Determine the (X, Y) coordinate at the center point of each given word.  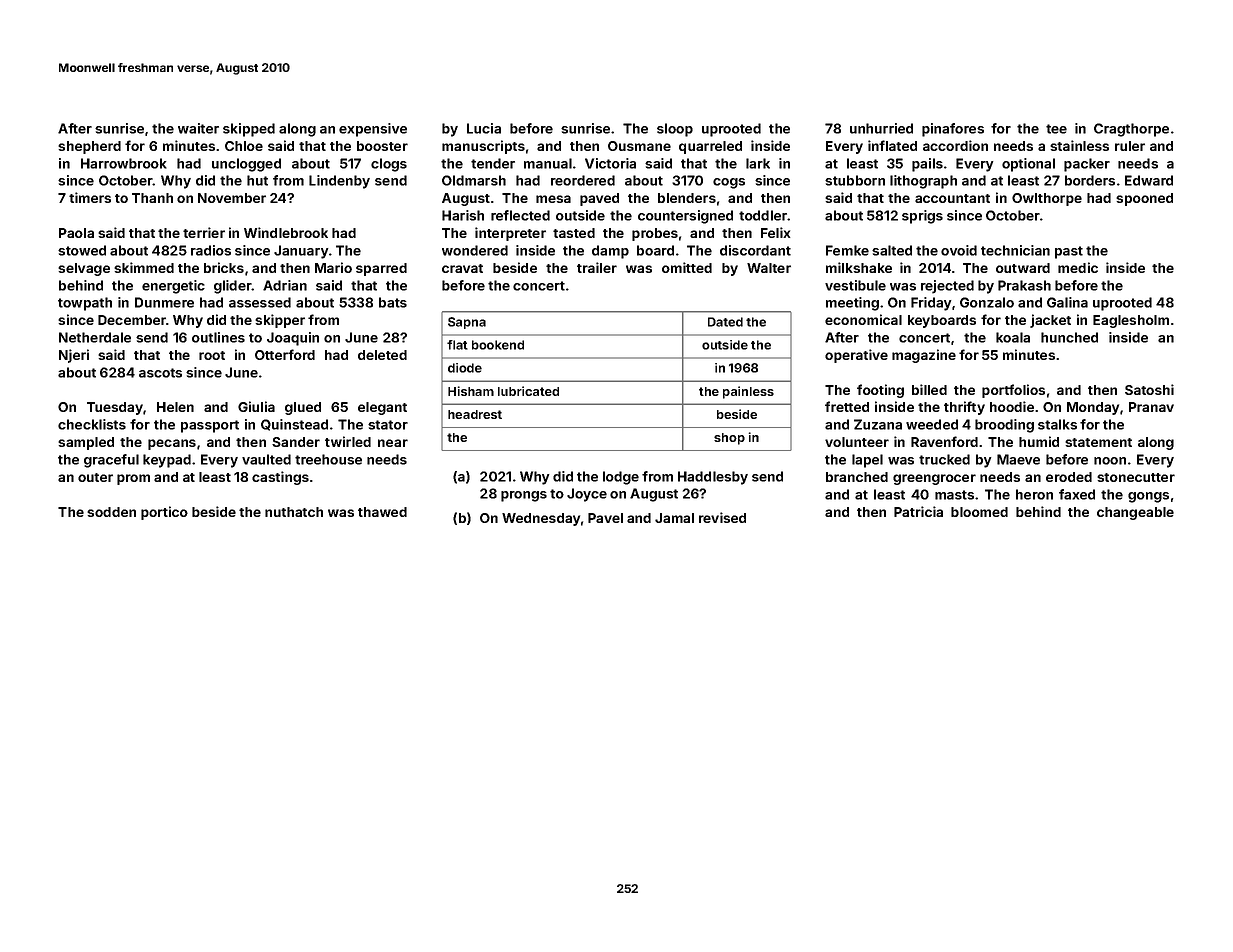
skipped (249, 130)
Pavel (605, 518)
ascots (160, 373)
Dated (725, 322)
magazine (924, 356)
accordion (955, 145)
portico (164, 513)
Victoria (610, 163)
